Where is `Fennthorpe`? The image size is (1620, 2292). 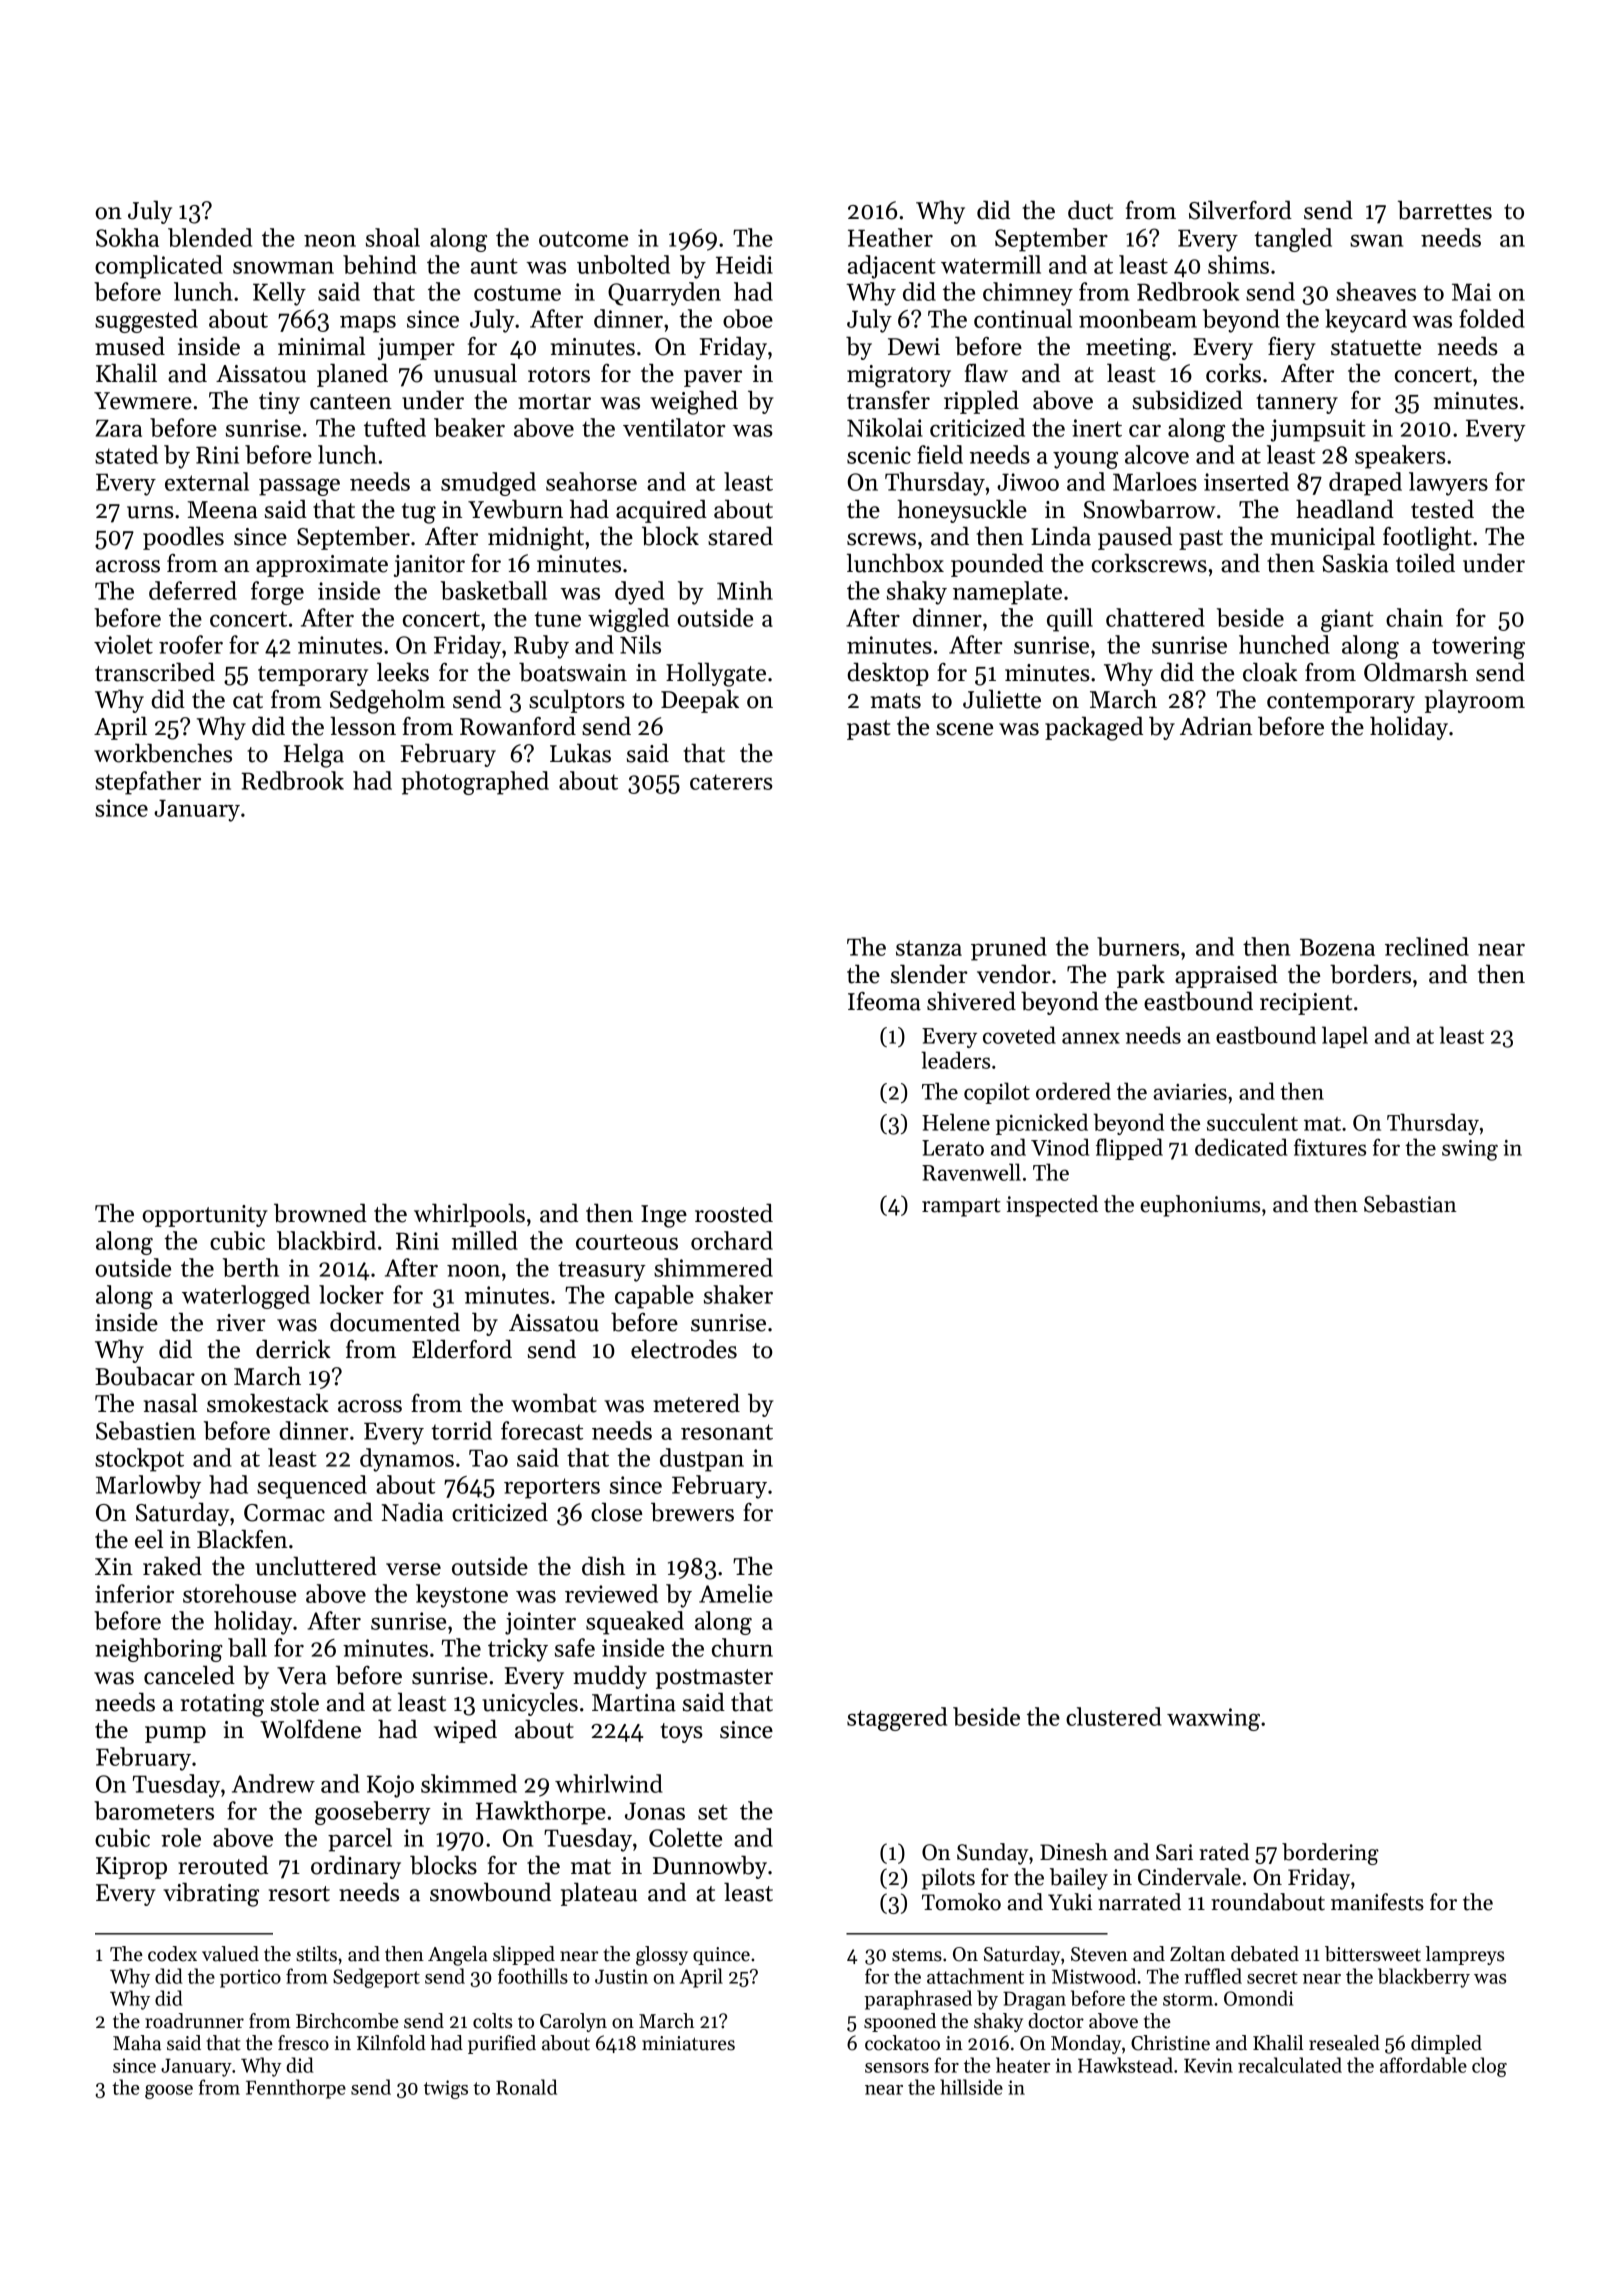 Fennthorpe is located at coordinates (296, 2089).
